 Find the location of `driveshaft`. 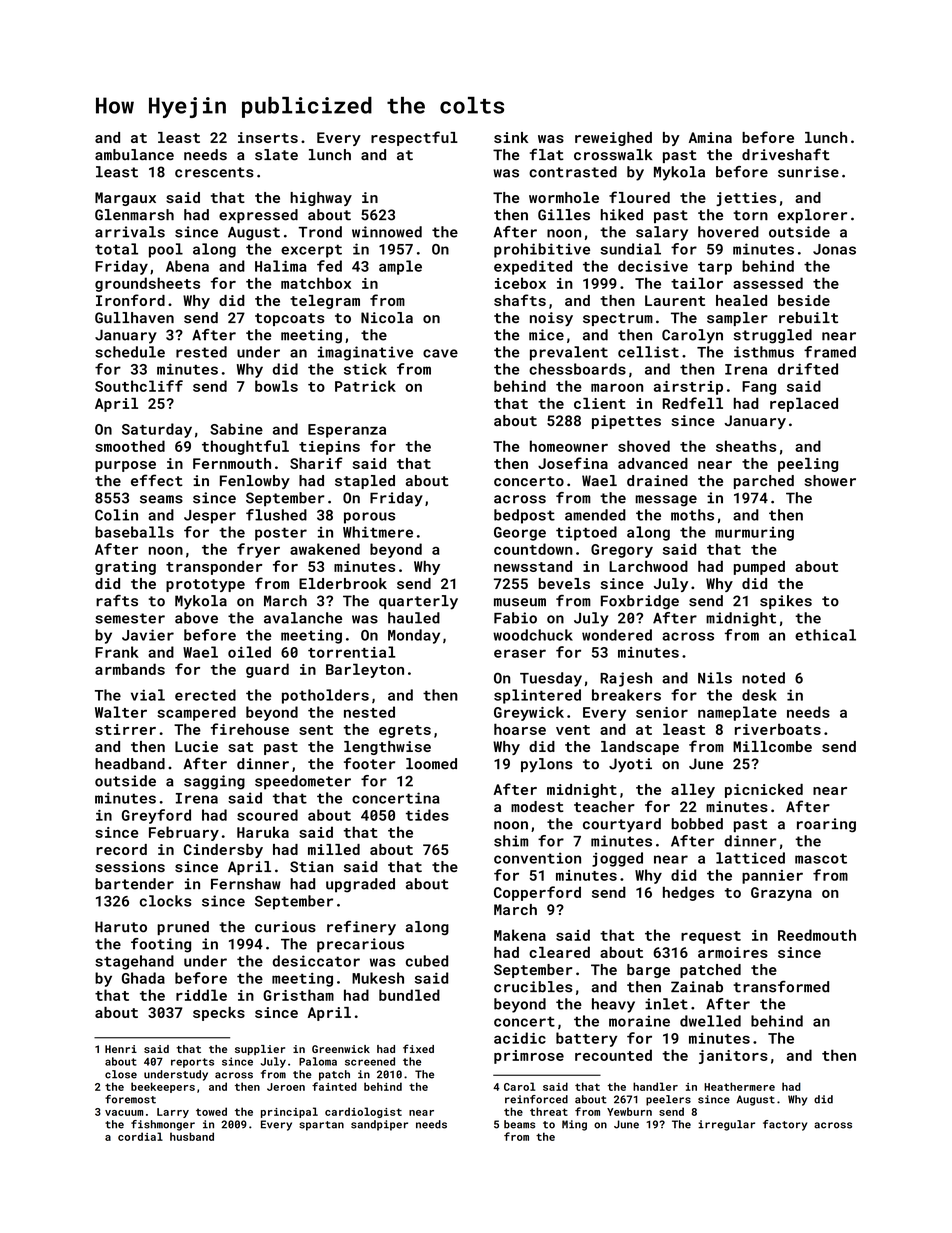

driveshaft is located at coordinates (786, 154).
